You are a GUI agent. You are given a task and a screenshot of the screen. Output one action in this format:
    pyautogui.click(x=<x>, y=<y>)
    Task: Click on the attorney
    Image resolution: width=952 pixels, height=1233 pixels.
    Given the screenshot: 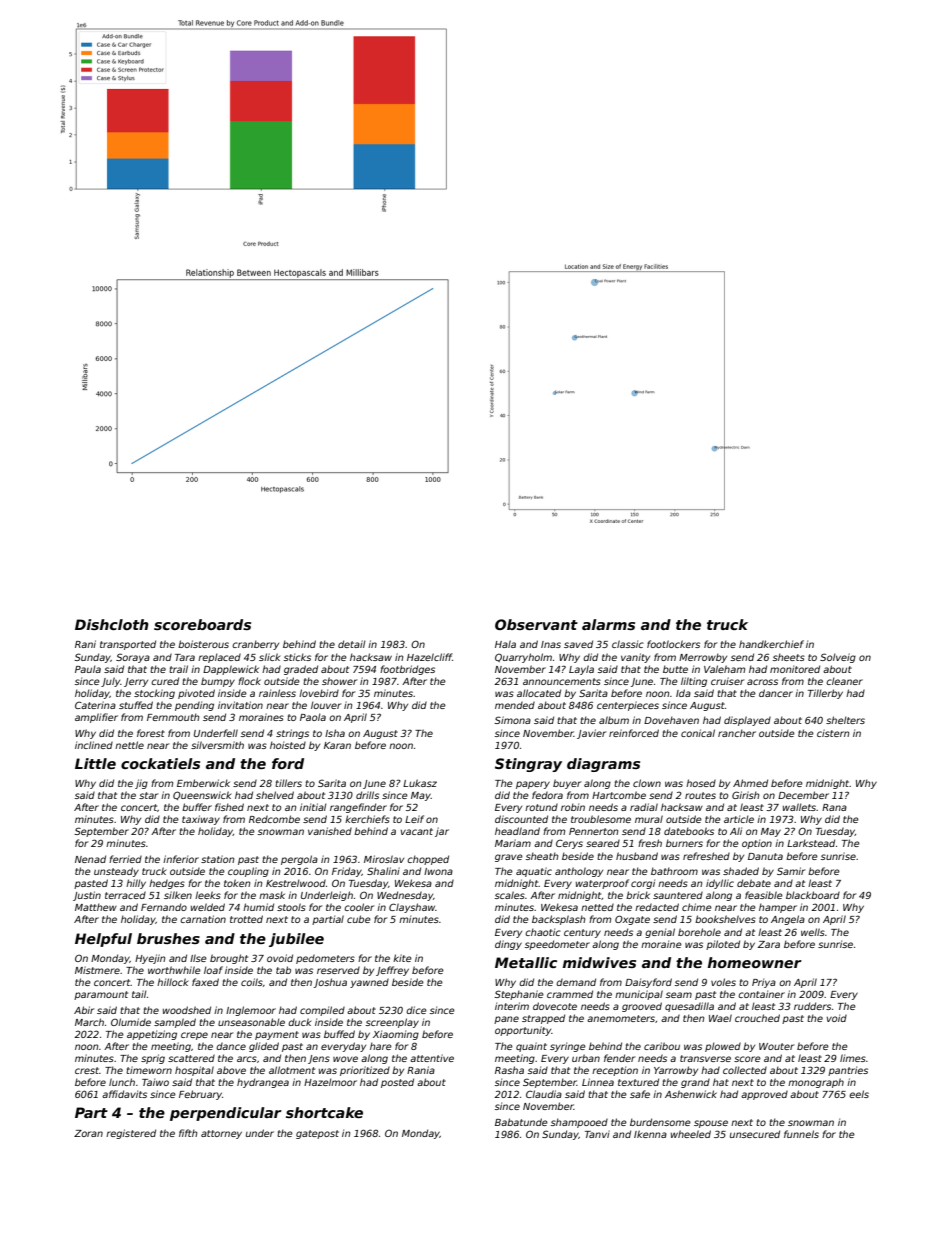 What is the action you would take?
    pyautogui.click(x=221, y=1134)
